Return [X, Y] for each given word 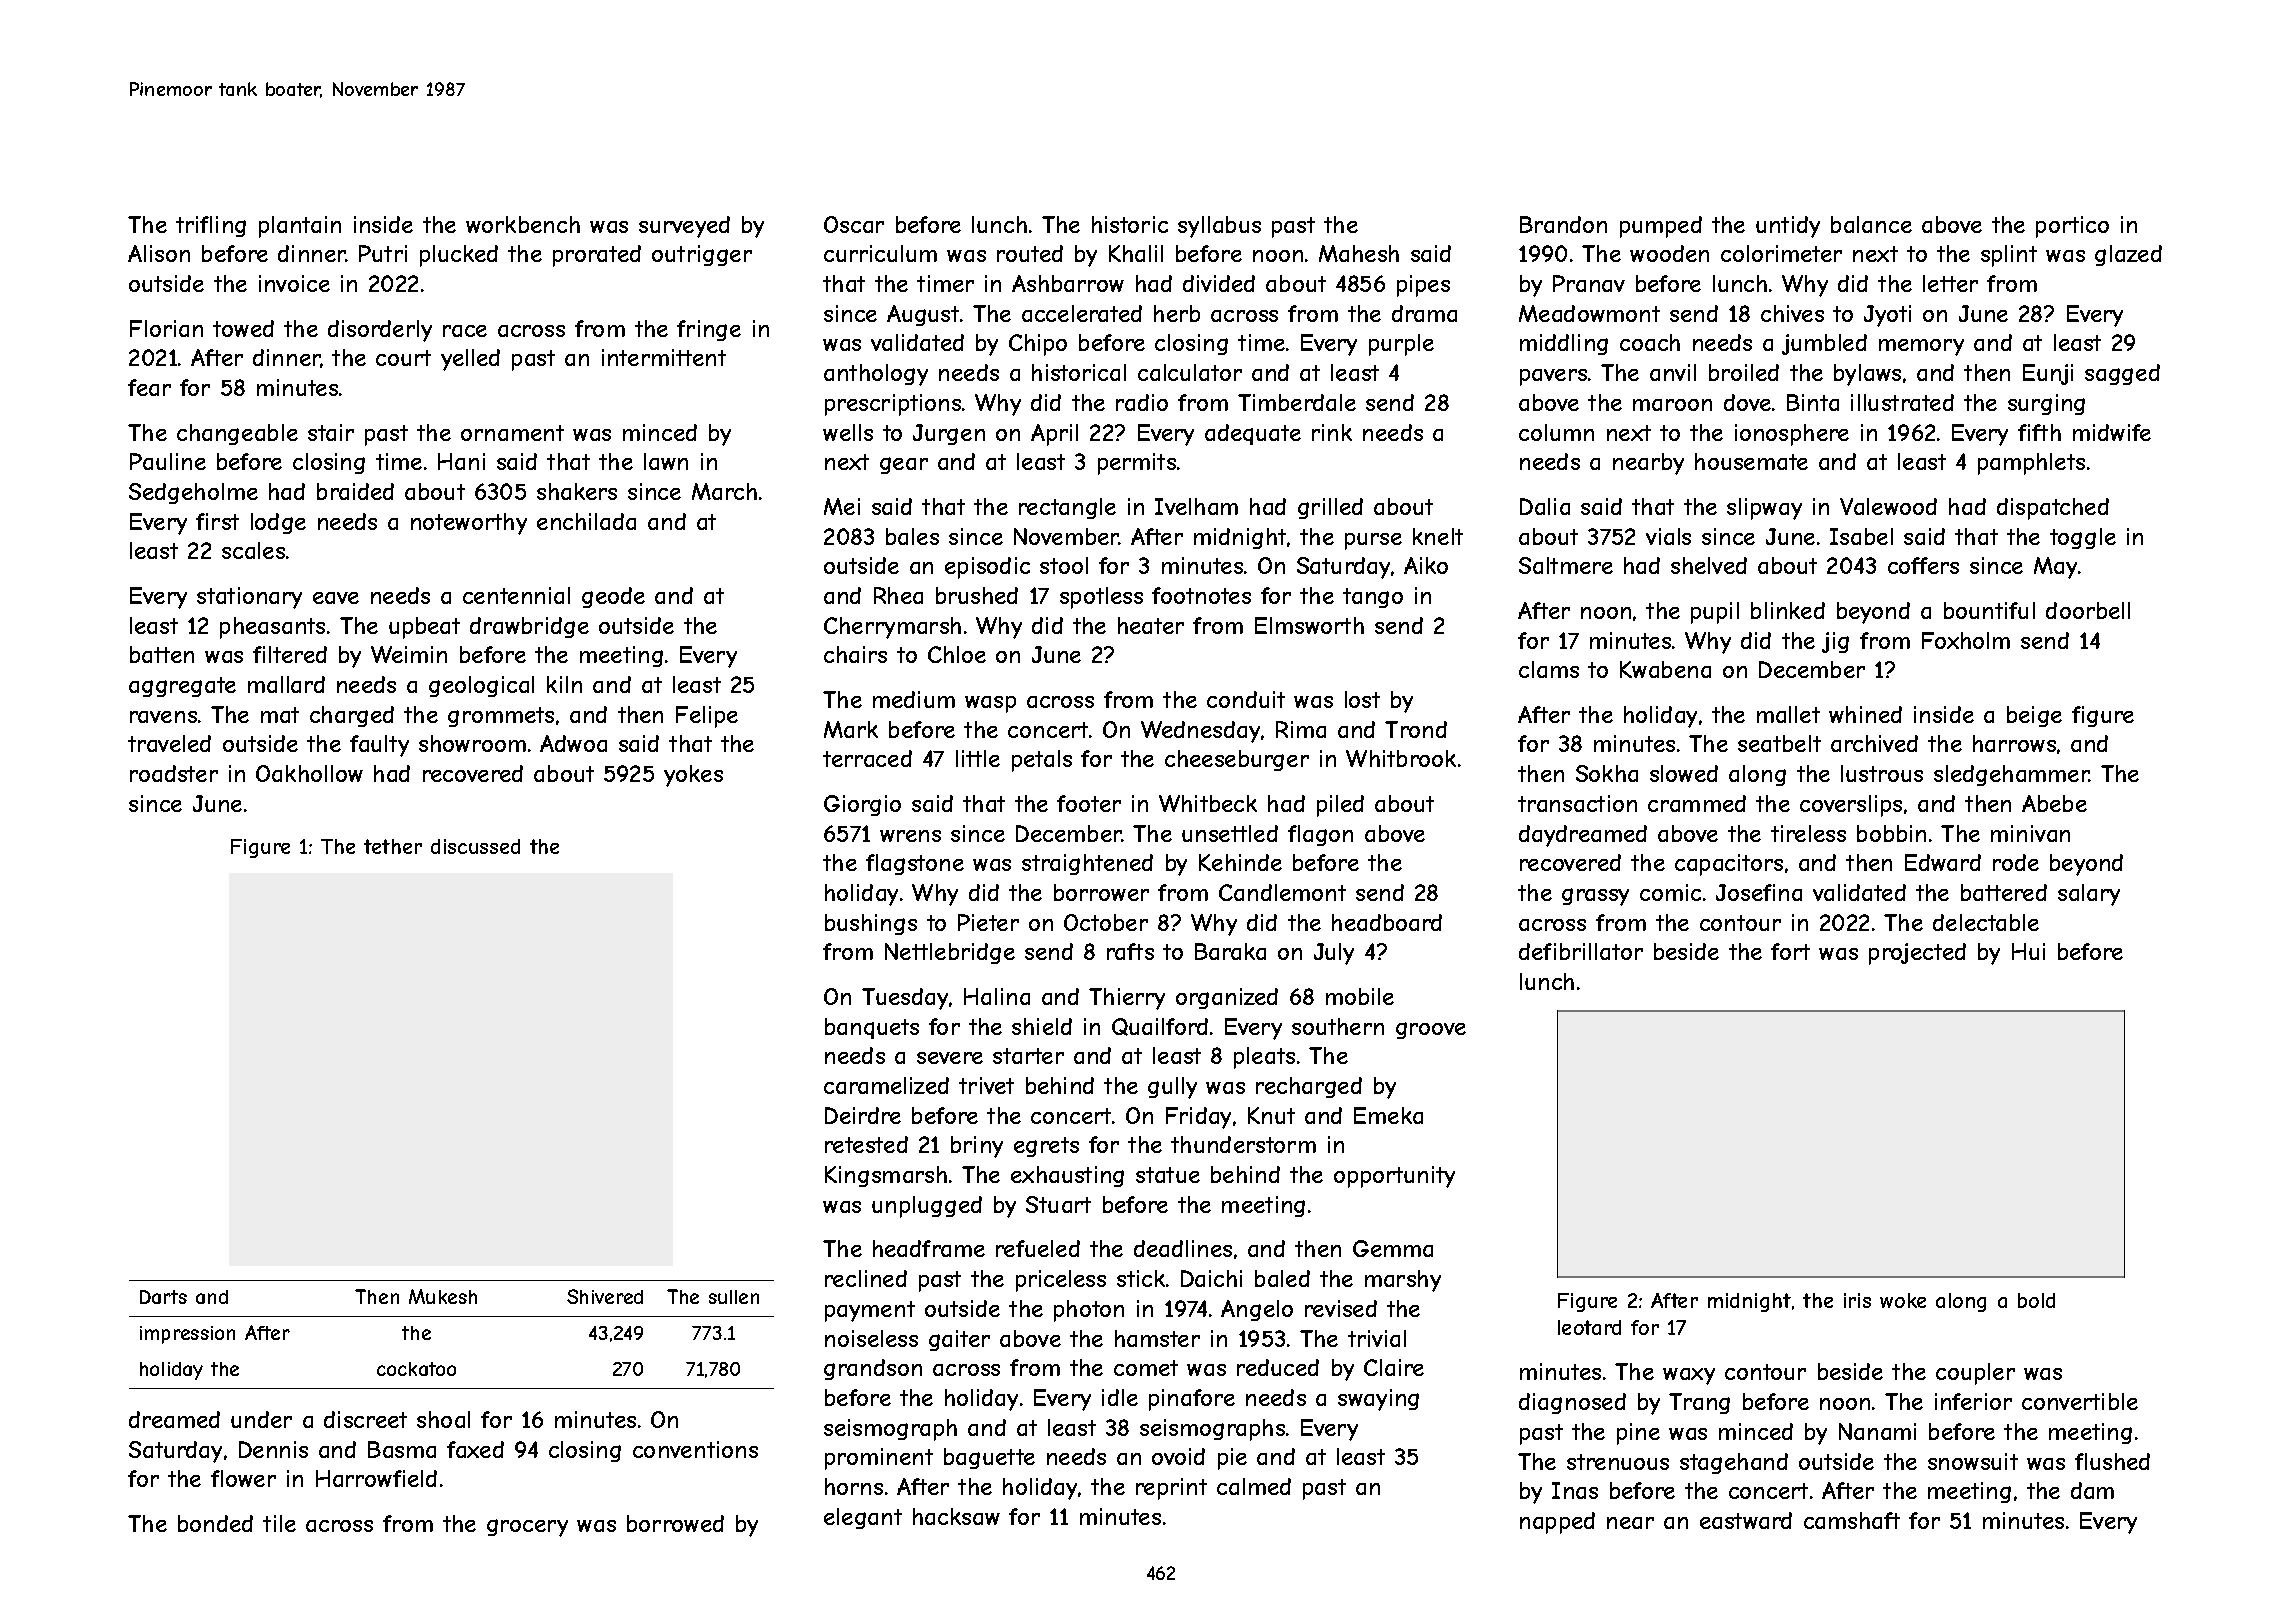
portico [2072, 227]
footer [1089, 803]
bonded [215, 1523]
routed [1030, 253]
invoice [294, 283]
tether [393, 846]
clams [1549, 669]
